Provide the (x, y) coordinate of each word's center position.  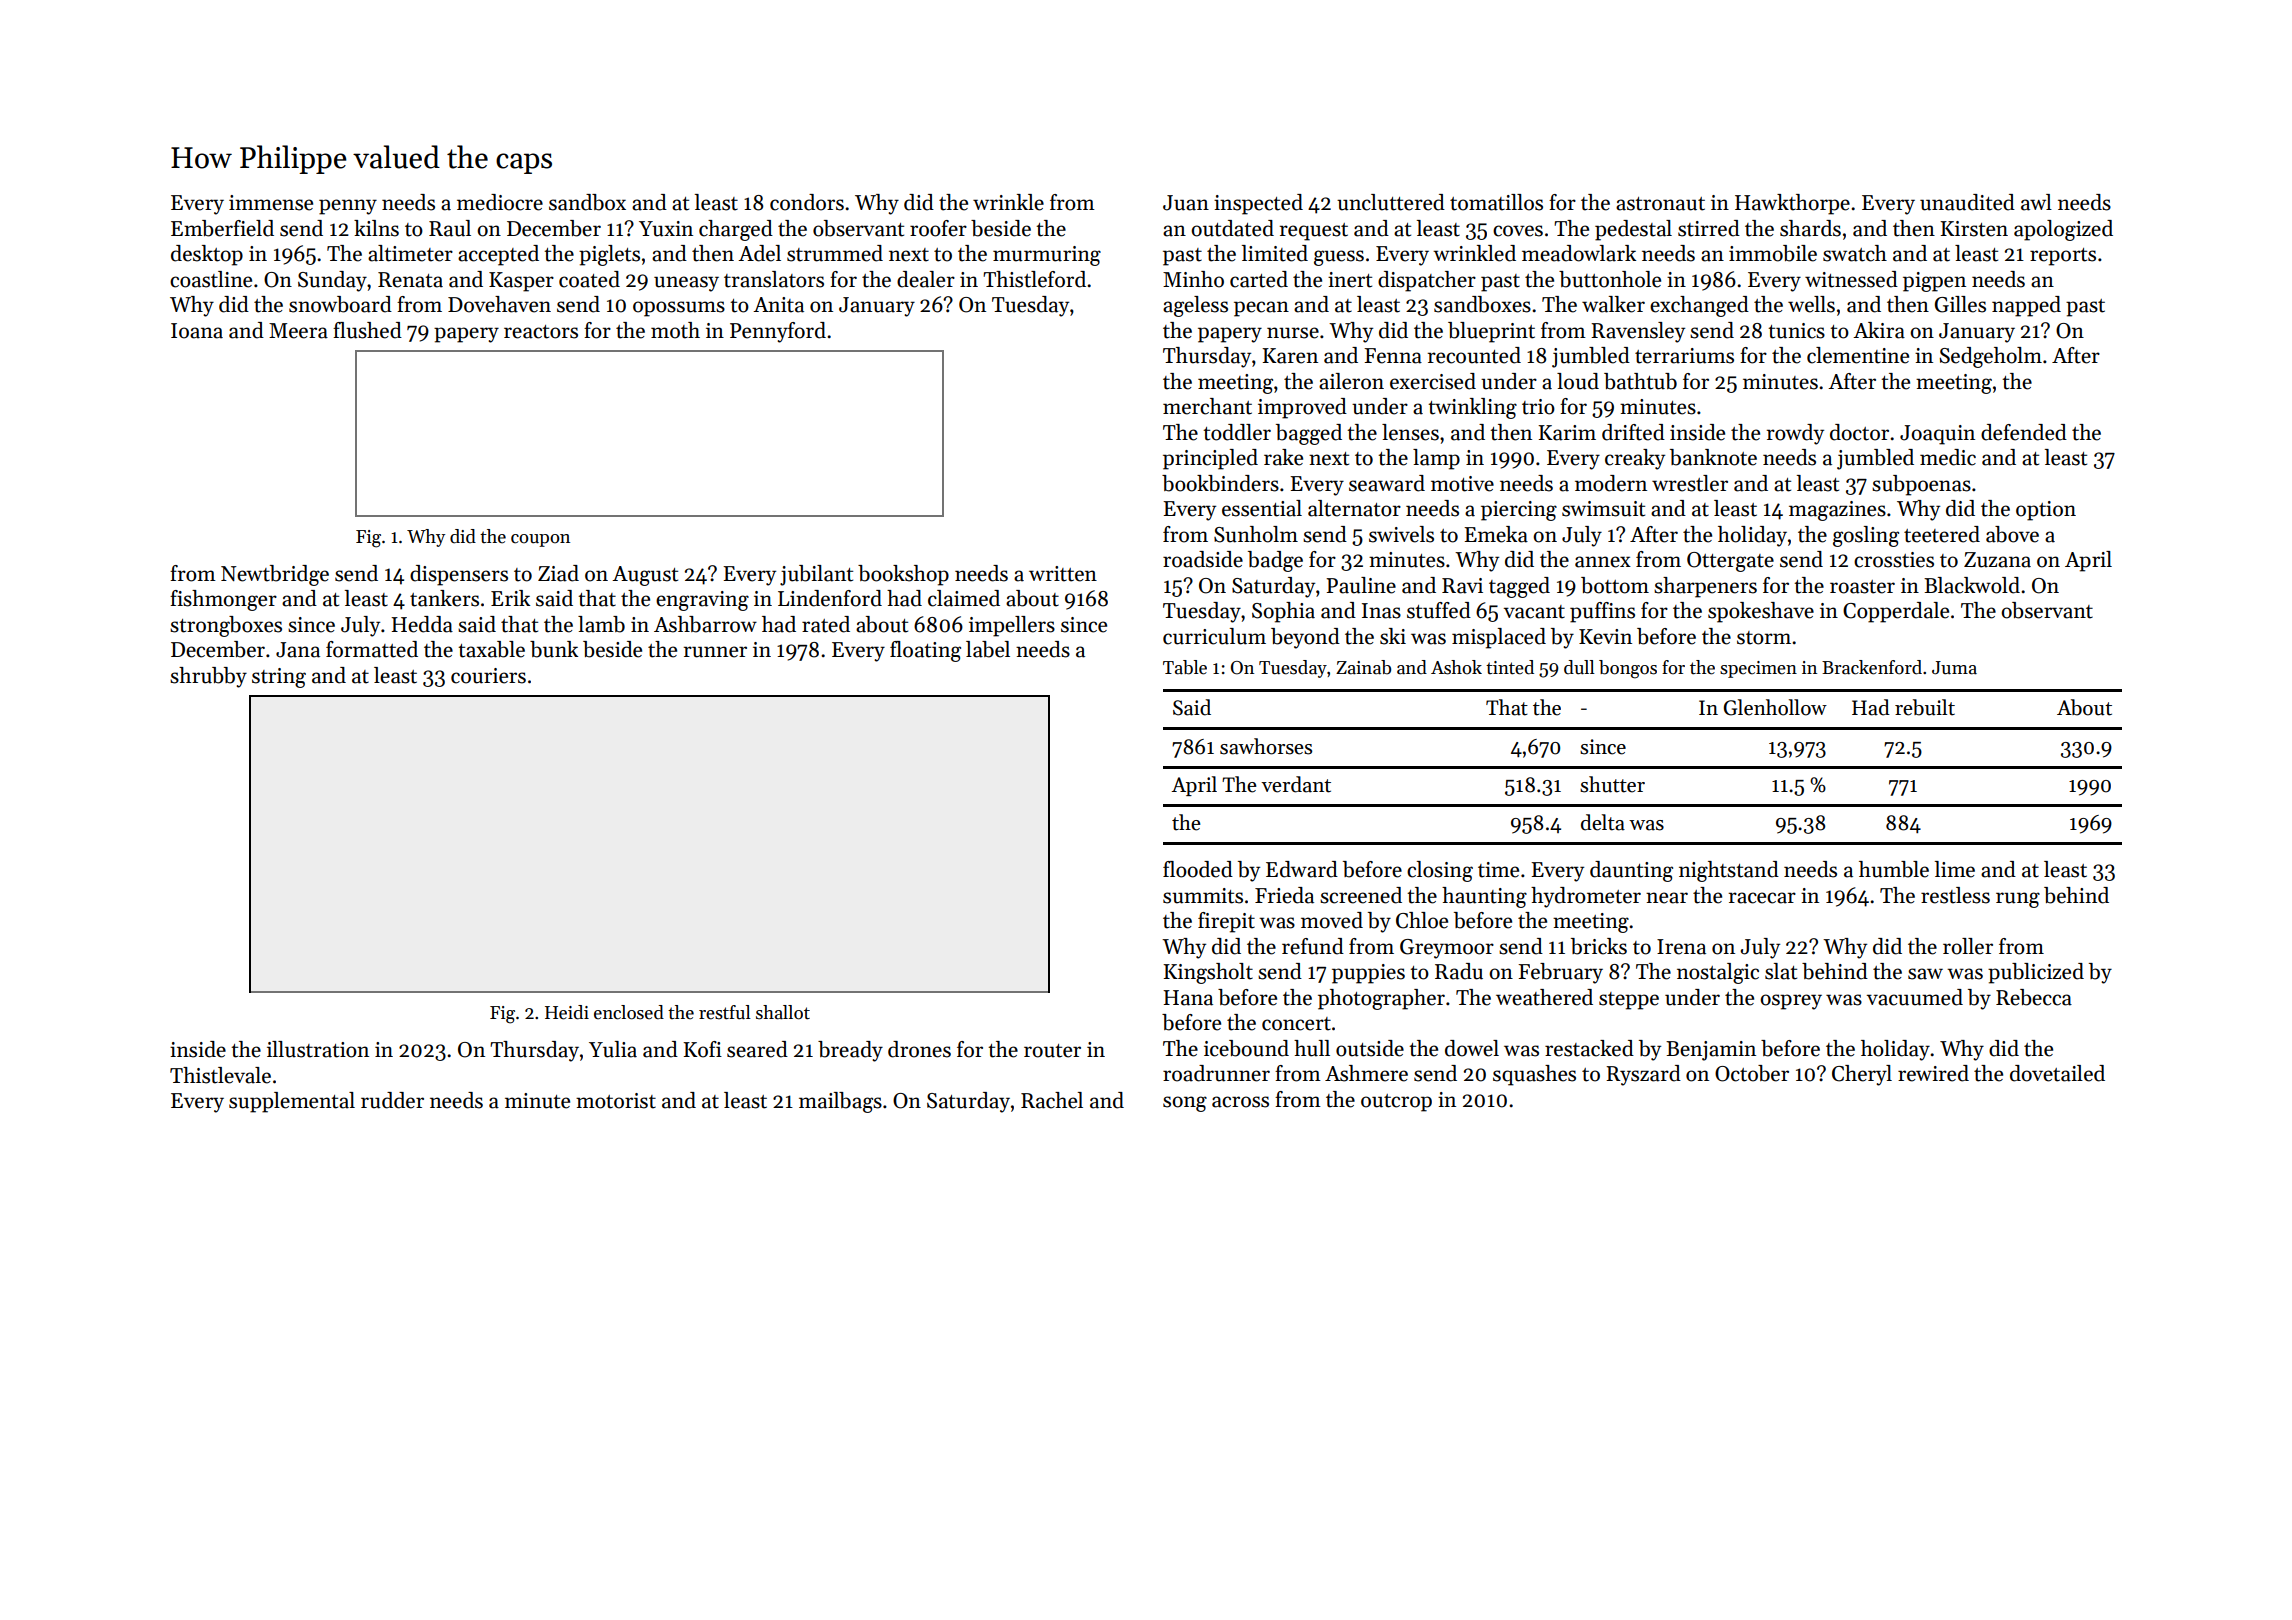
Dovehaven (499, 304)
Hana (1188, 998)
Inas (1381, 611)
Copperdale (1896, 612)
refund (1313, 946)
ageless (1195, 306)
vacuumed (1915, 997)
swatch (1855, 253)
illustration (318, 1049)
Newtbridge (275, 575)
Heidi (567, 1012)
